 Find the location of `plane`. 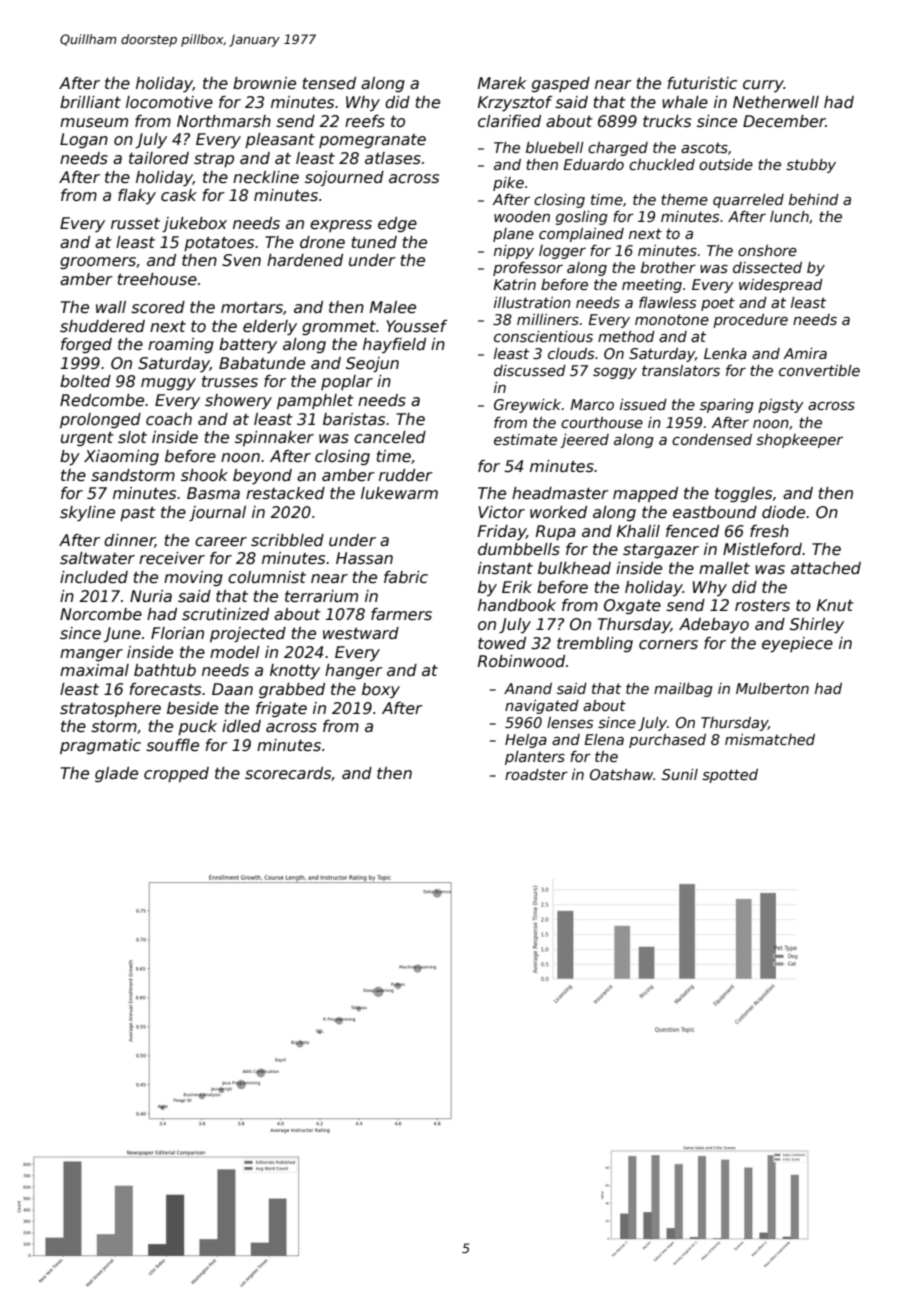

plane is located at coordinates (513, 235).
